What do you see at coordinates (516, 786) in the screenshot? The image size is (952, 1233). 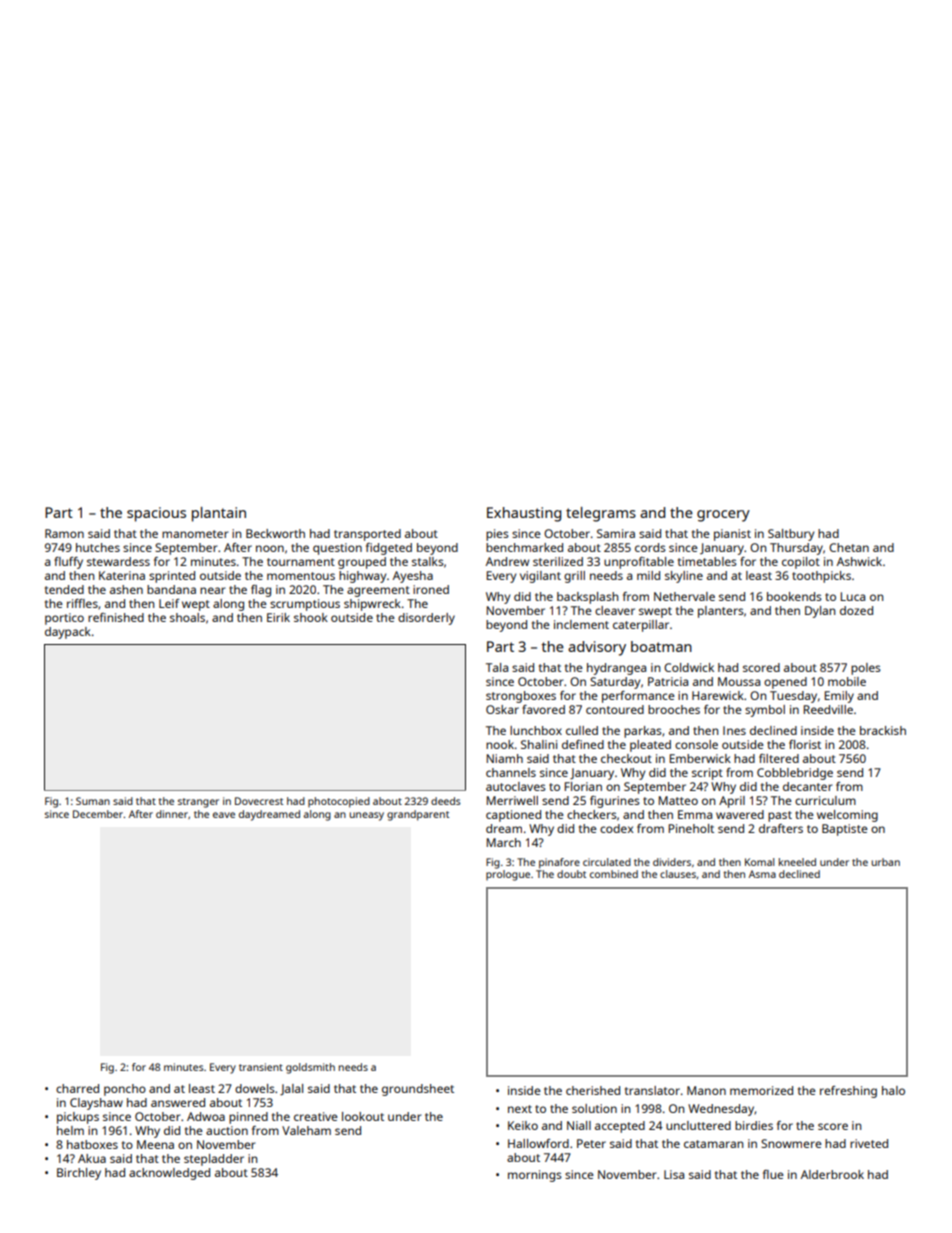 I see `autoclaves` at bounding box center [516, 786].
